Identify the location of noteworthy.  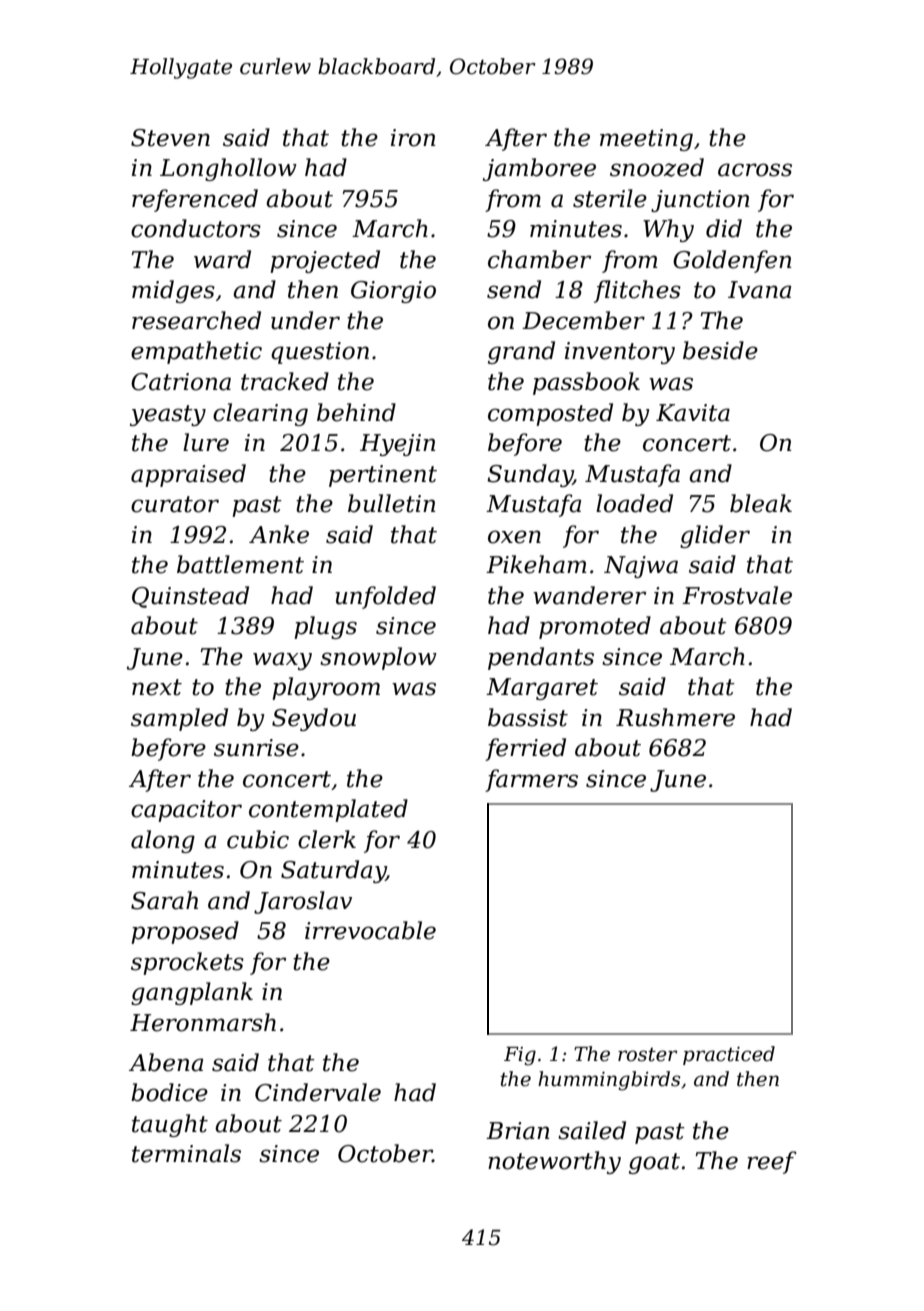
(554, 1162).
